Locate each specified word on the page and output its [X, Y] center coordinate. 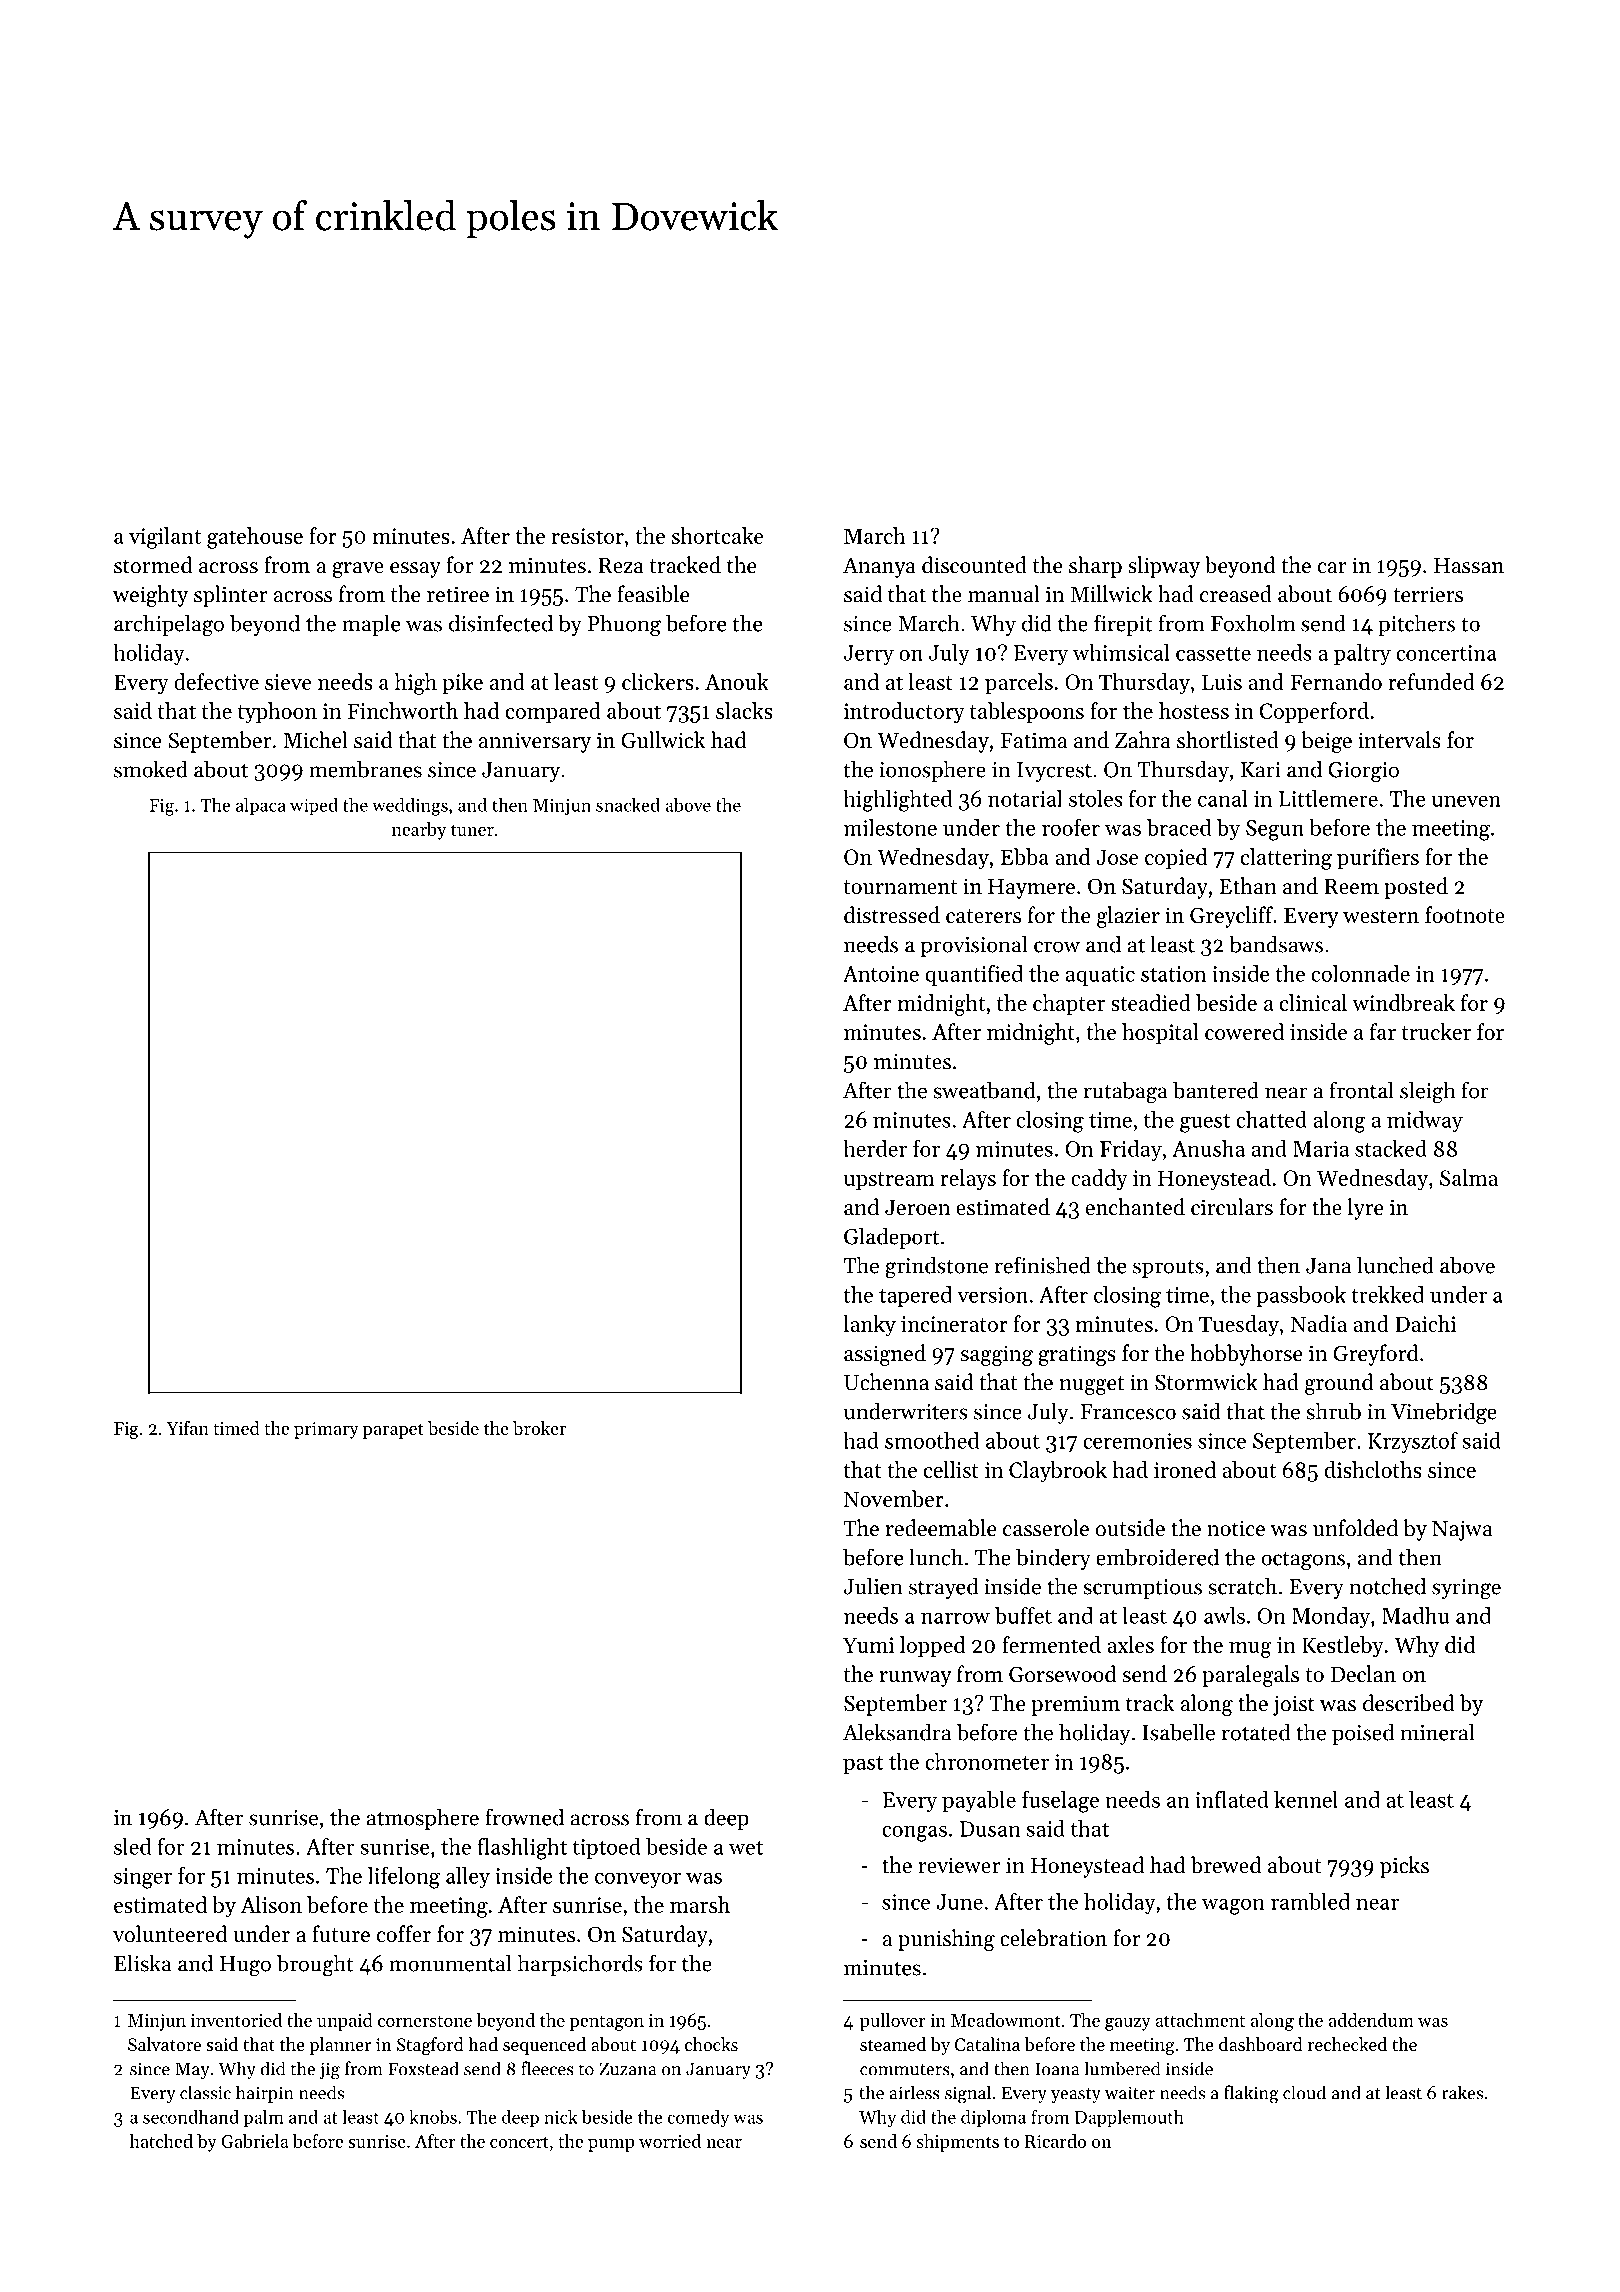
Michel [315, 740]
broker [539, 1428]
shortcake [718, 535]
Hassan [1469, 566]
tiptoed [607, 1848]
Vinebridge [1444, 1413]
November [894, 1498]
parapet [393, 1431]
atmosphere [423, 1819]
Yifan [188, 1428]
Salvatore [164, 2044]
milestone [890, 827]
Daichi [1425, 1323]
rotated [1256, 1732]
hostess [1194, 710]
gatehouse [255, 538]
